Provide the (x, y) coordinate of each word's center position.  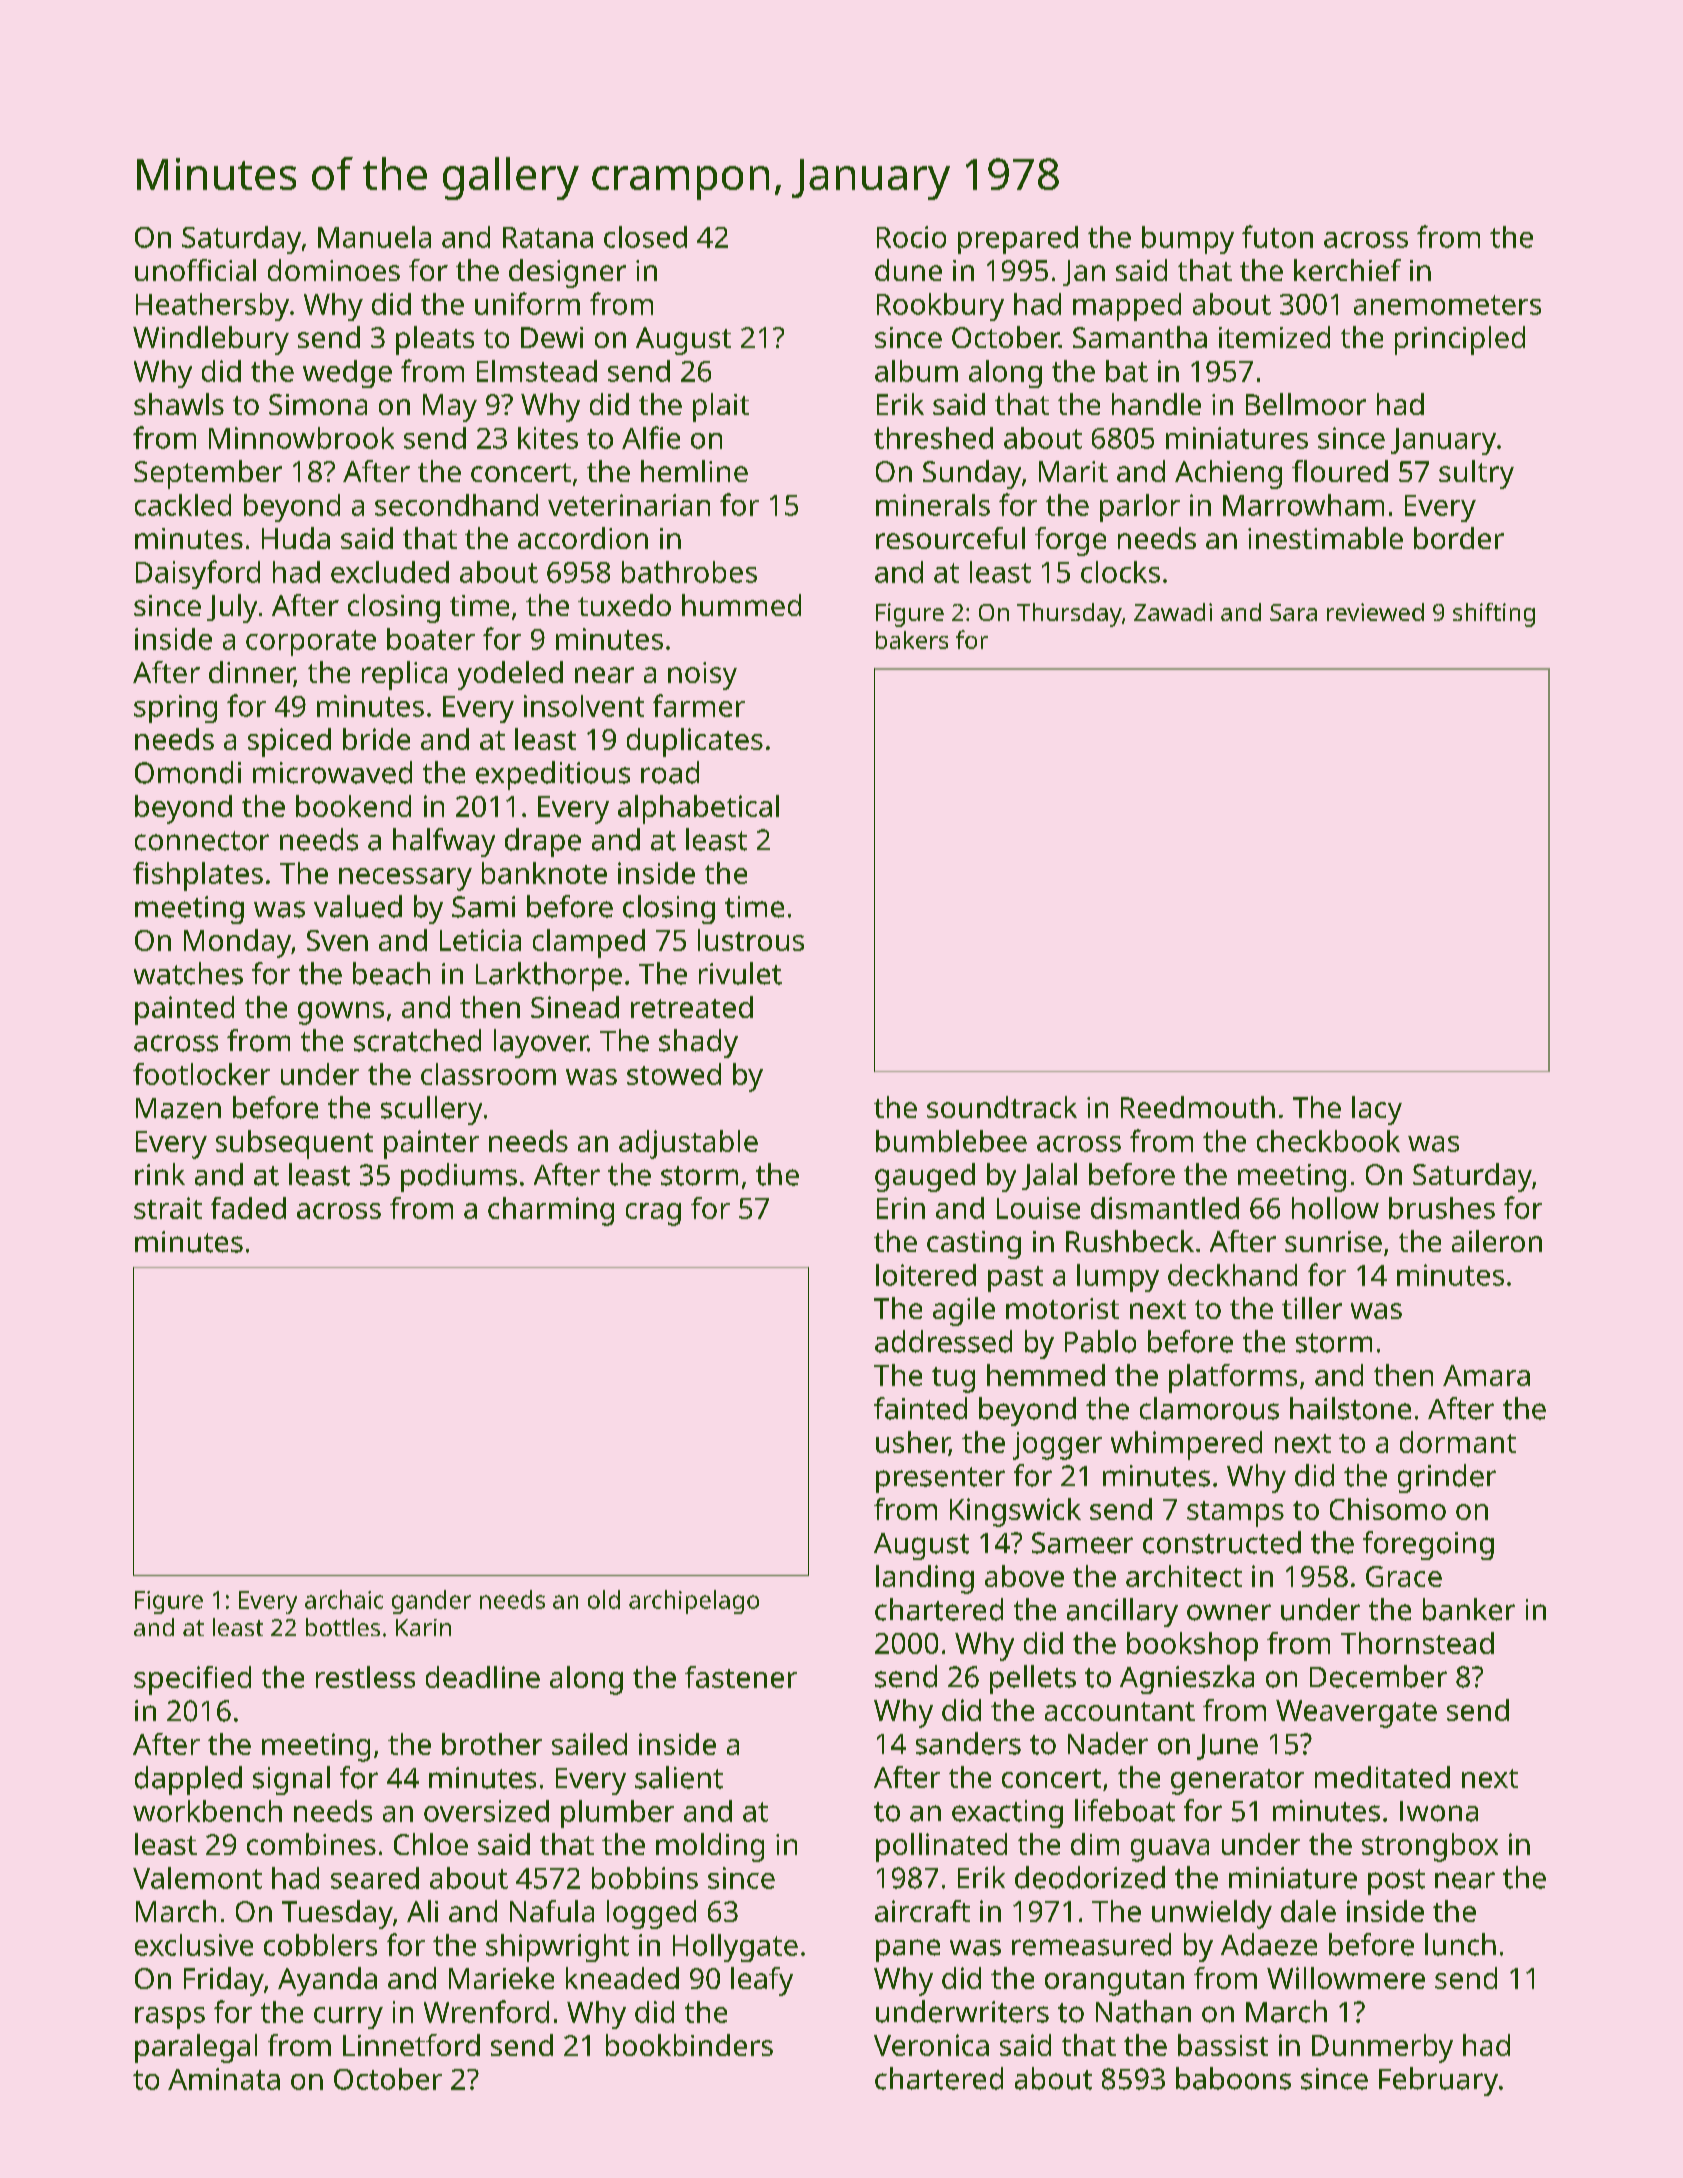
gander (431, 1602)
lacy (1377, 1110)
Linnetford (411, 2045)
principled (1460, 340)
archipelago (694, 1602)
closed (645, 237)
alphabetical (698, 809)
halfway (444, 842)
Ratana (548, 237)
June (1227, 1747)
